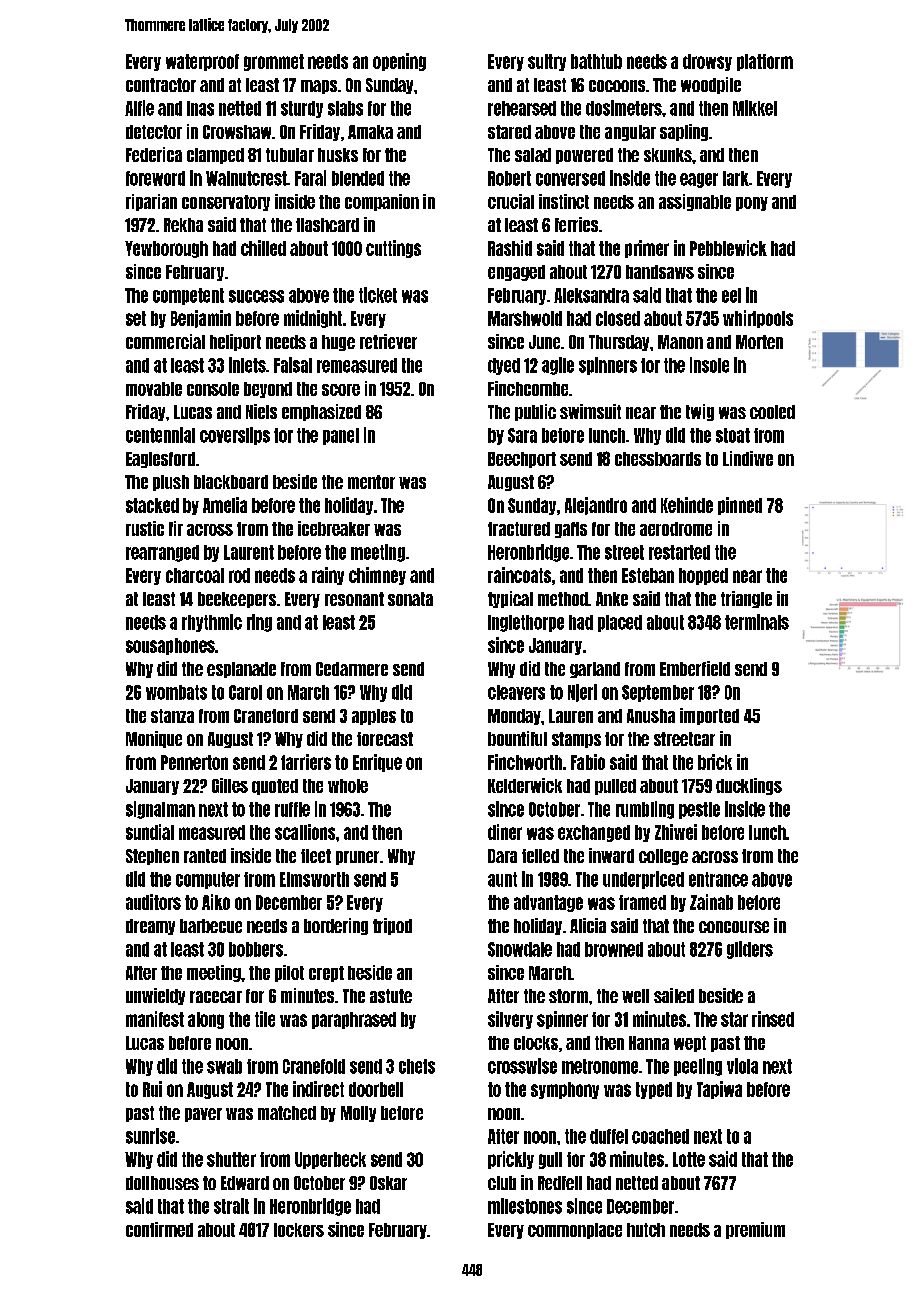 This screenshot has height=1314, width=924. What do you see at coordinates (596, 61) in the screenshot?
I see `bathtub` at bounding box center [596, 61].
